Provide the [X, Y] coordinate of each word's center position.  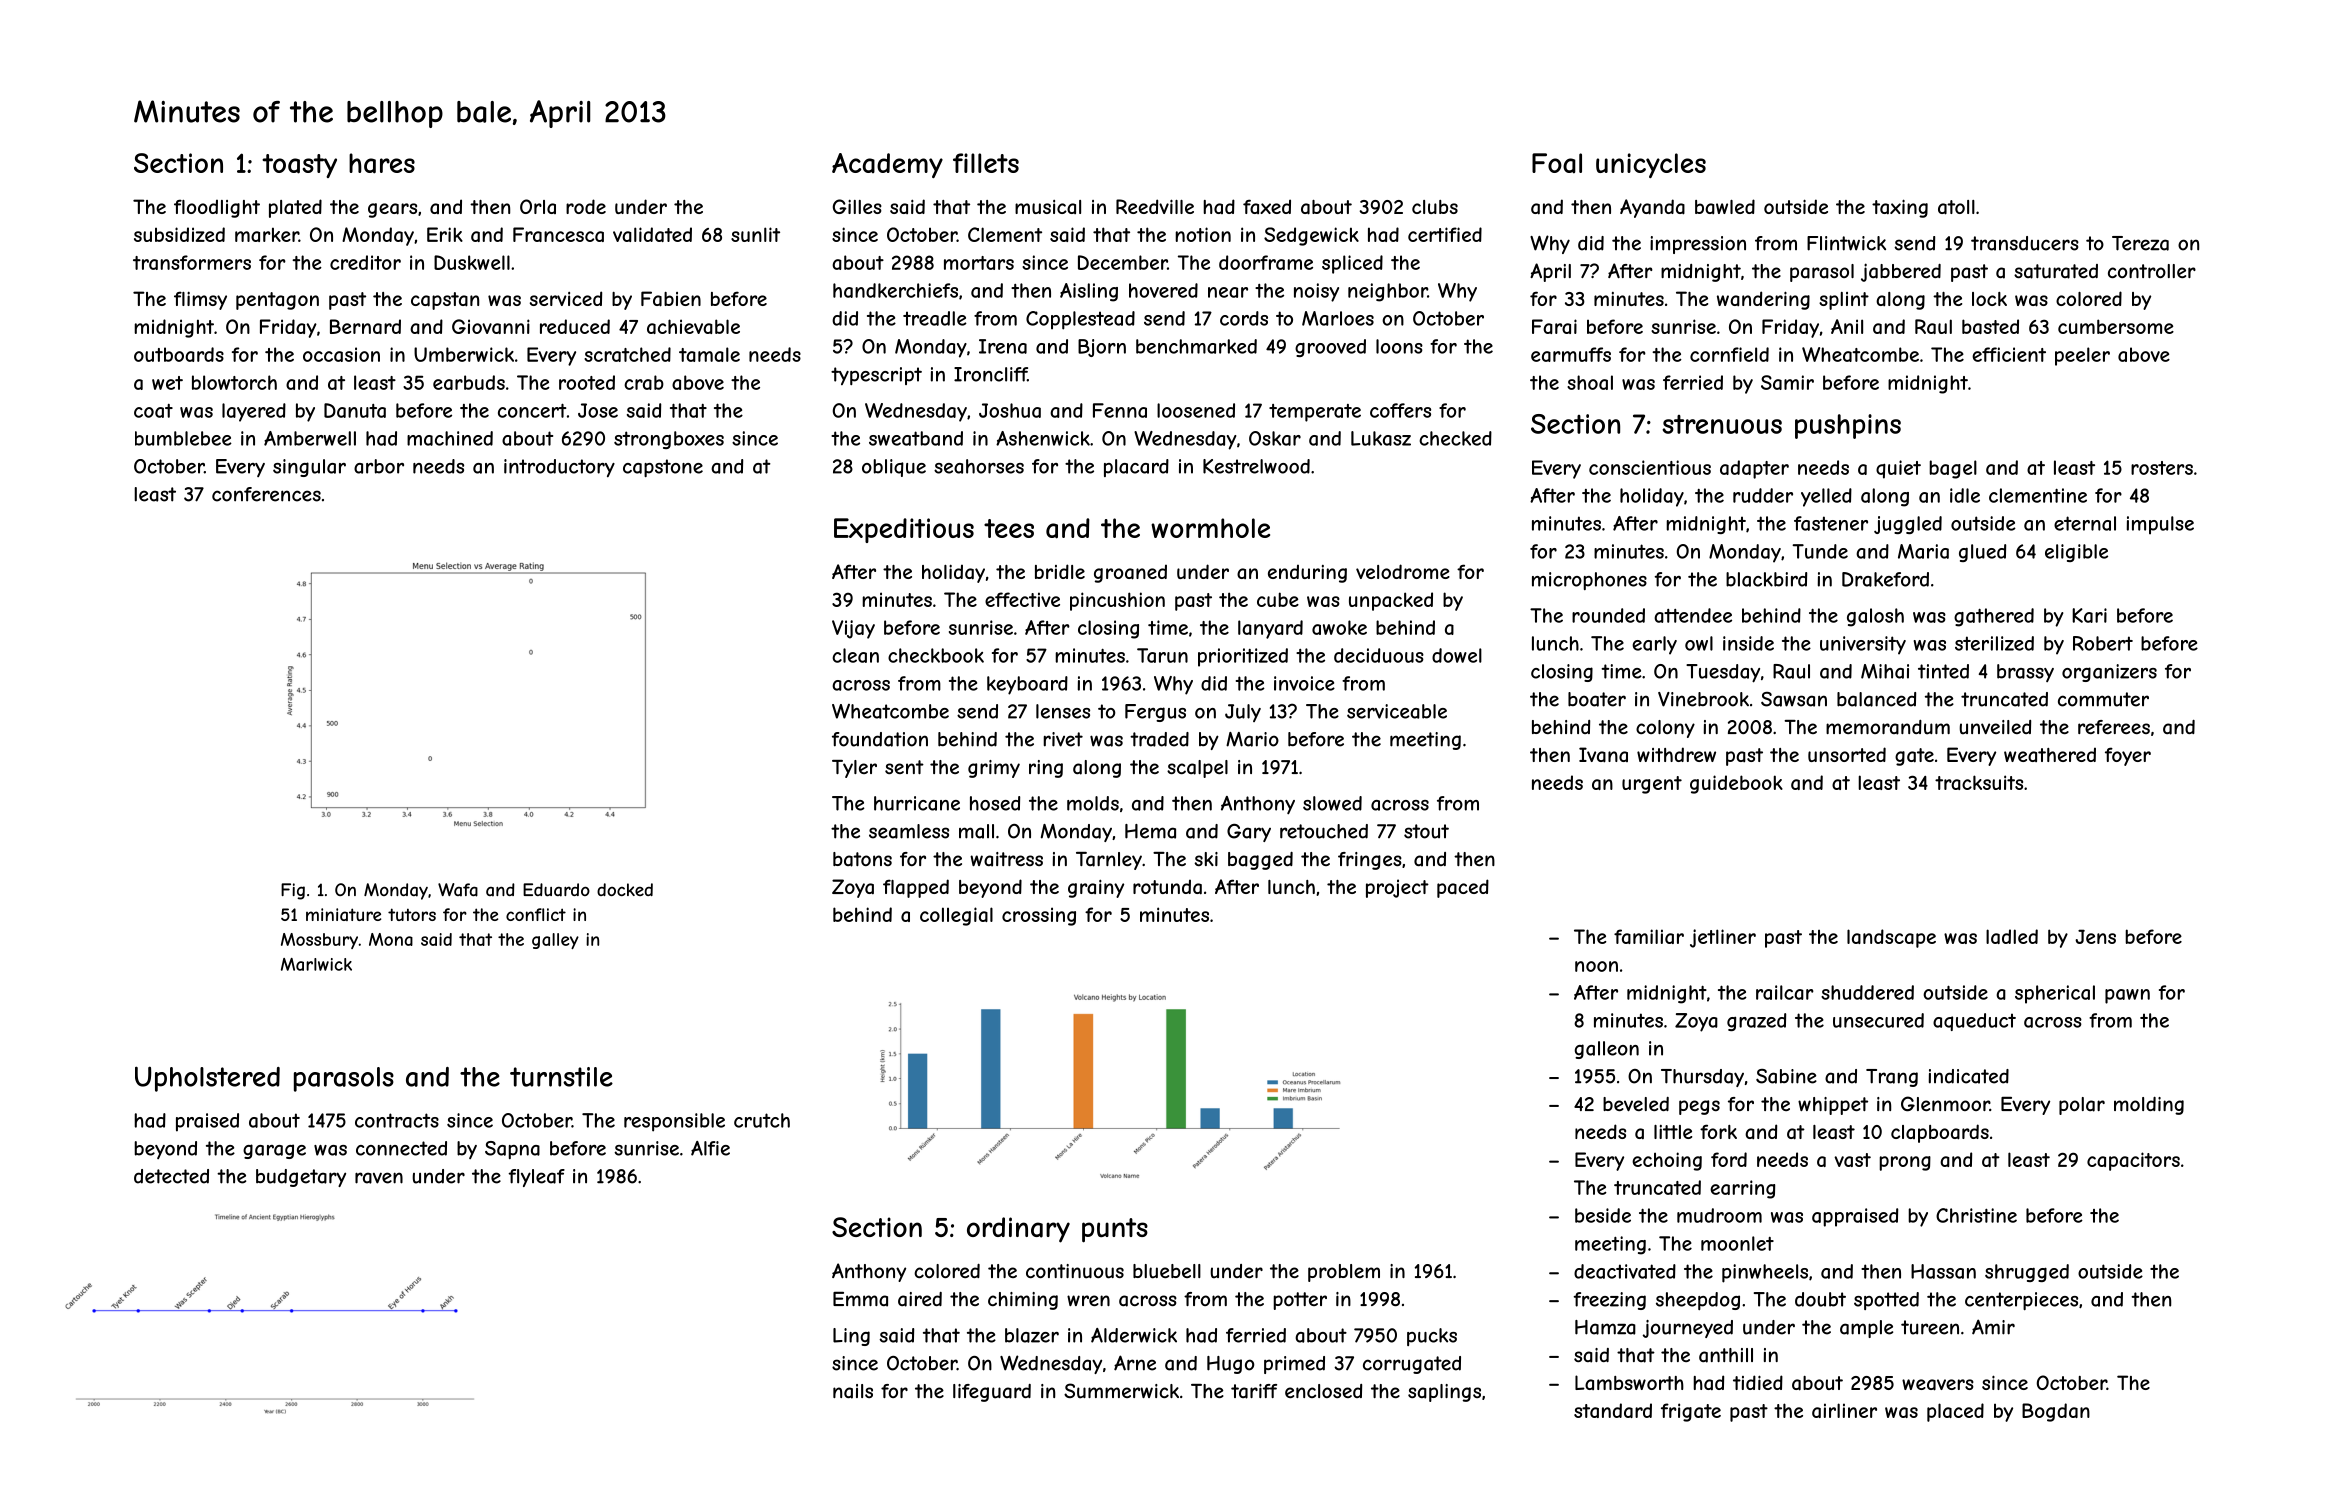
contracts [397, 1120]
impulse [2160, 525]
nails [853, 1391]
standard [1613, 1410]
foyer [2128, 756]
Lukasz [1381, 438]
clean [855, 655]
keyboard [1027, 685]
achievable [693, 326]
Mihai [1885, 671]
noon [1596, 966]
